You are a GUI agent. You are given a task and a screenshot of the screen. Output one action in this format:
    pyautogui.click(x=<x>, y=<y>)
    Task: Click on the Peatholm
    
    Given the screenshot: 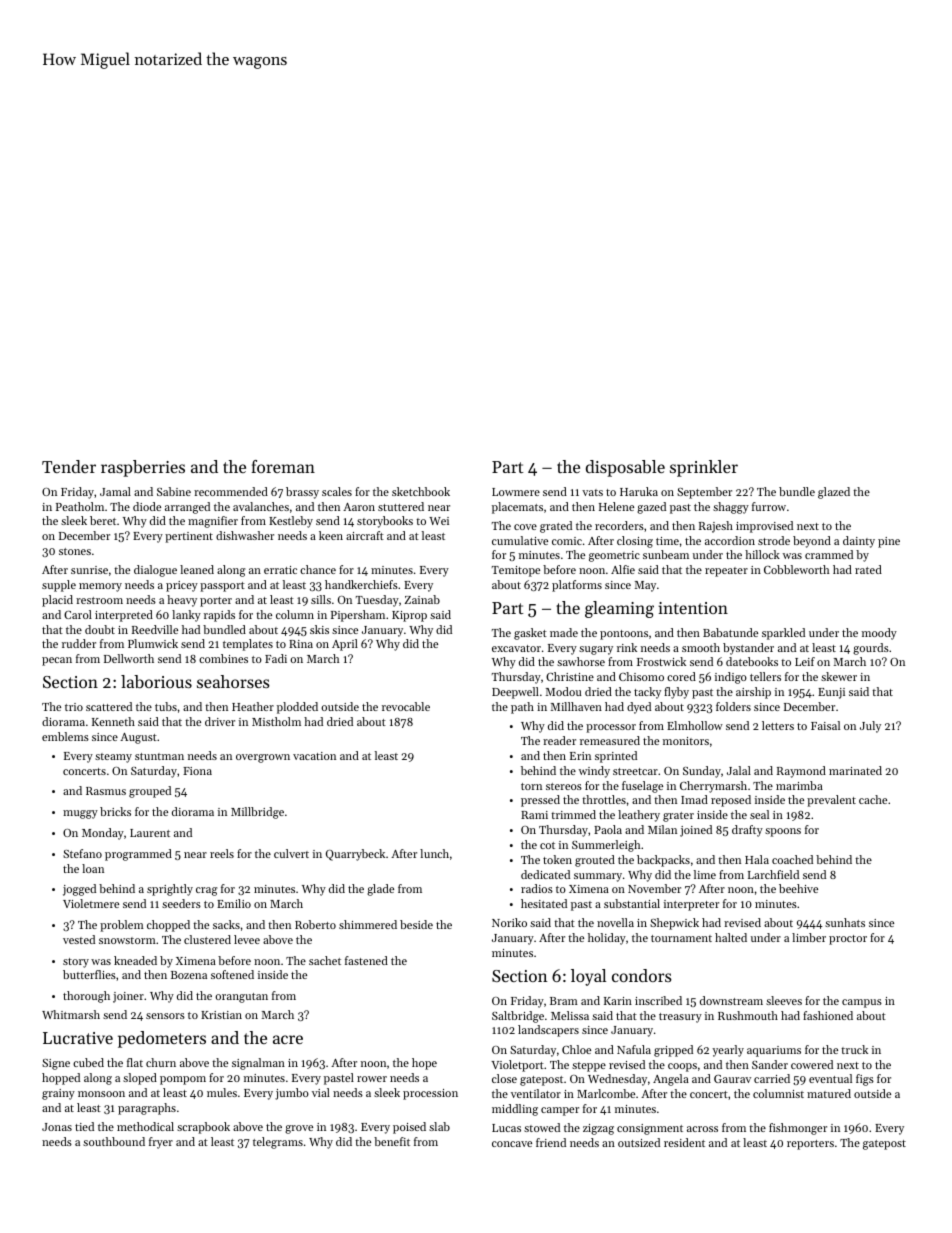 What is the action you would take?
    pyautogui.click(x=80, y=506)
